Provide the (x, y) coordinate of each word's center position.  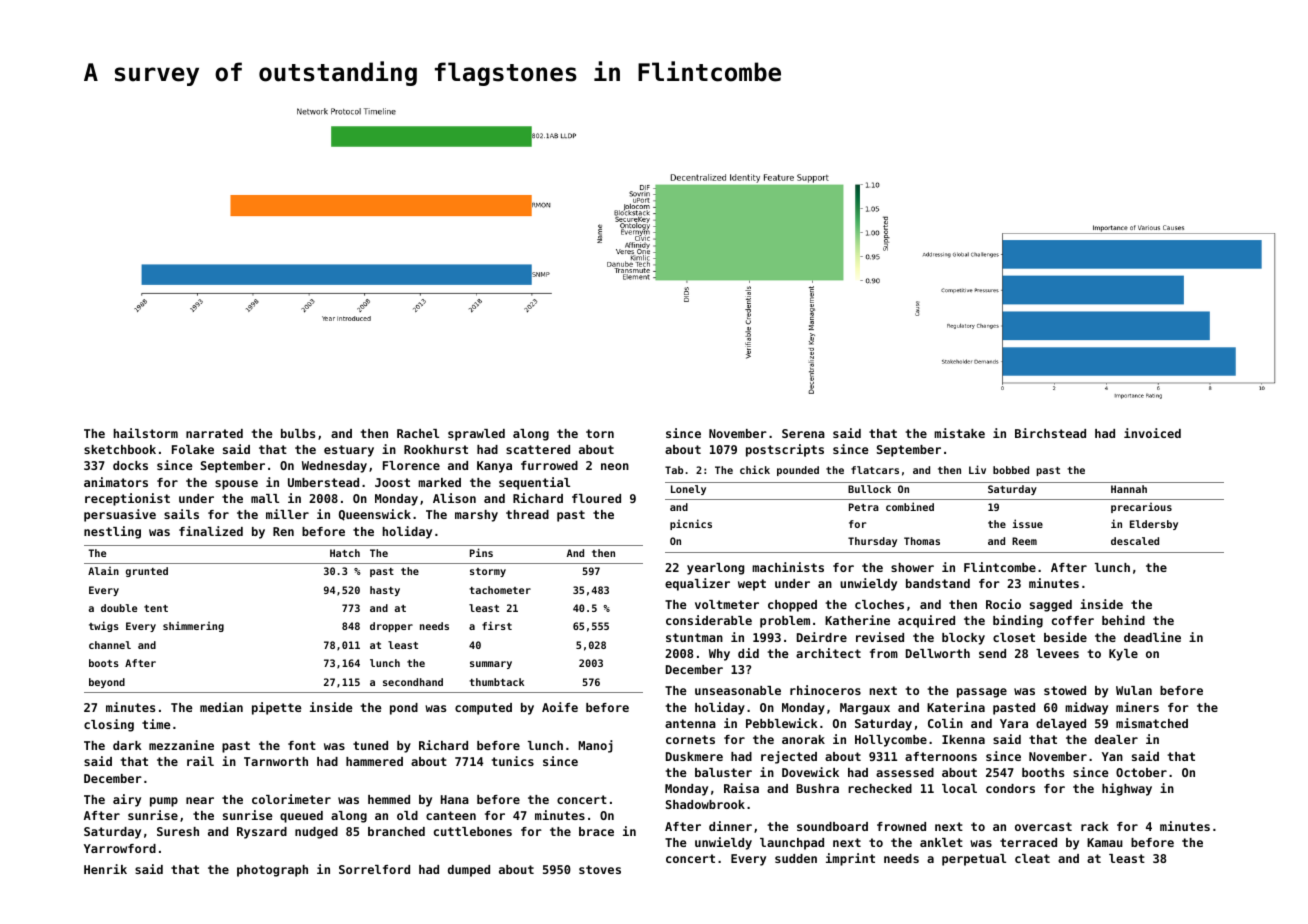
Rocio (1003, 604)
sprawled (476, 435)
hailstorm (146, 433)
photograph (272, 871)
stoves (600, 869)
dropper (391, 627)
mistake (959, 433)
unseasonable (738, 690)
